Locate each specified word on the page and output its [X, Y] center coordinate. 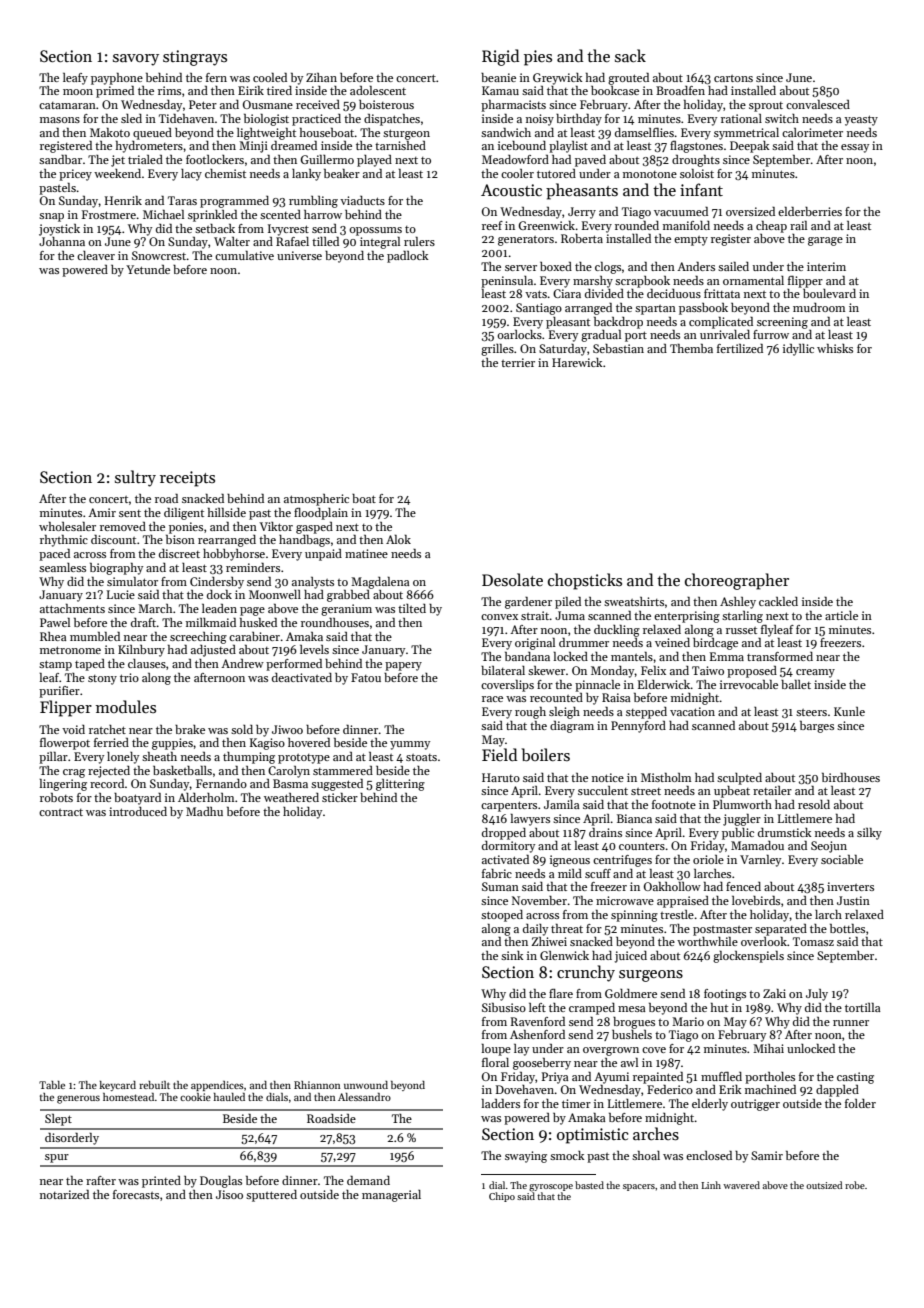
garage [825, 241]
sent [130, 513]
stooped [502, 916]
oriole [708, 859]
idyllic [798, 350]
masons [60, 120]
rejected [109, 772]
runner [851, 1023]
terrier [518, 362]
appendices [217, 1086]
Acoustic [511, 190]
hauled [229, 1097]
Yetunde [148, 269]
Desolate [512, 579]
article [841, 615]
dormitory [508, 847]
